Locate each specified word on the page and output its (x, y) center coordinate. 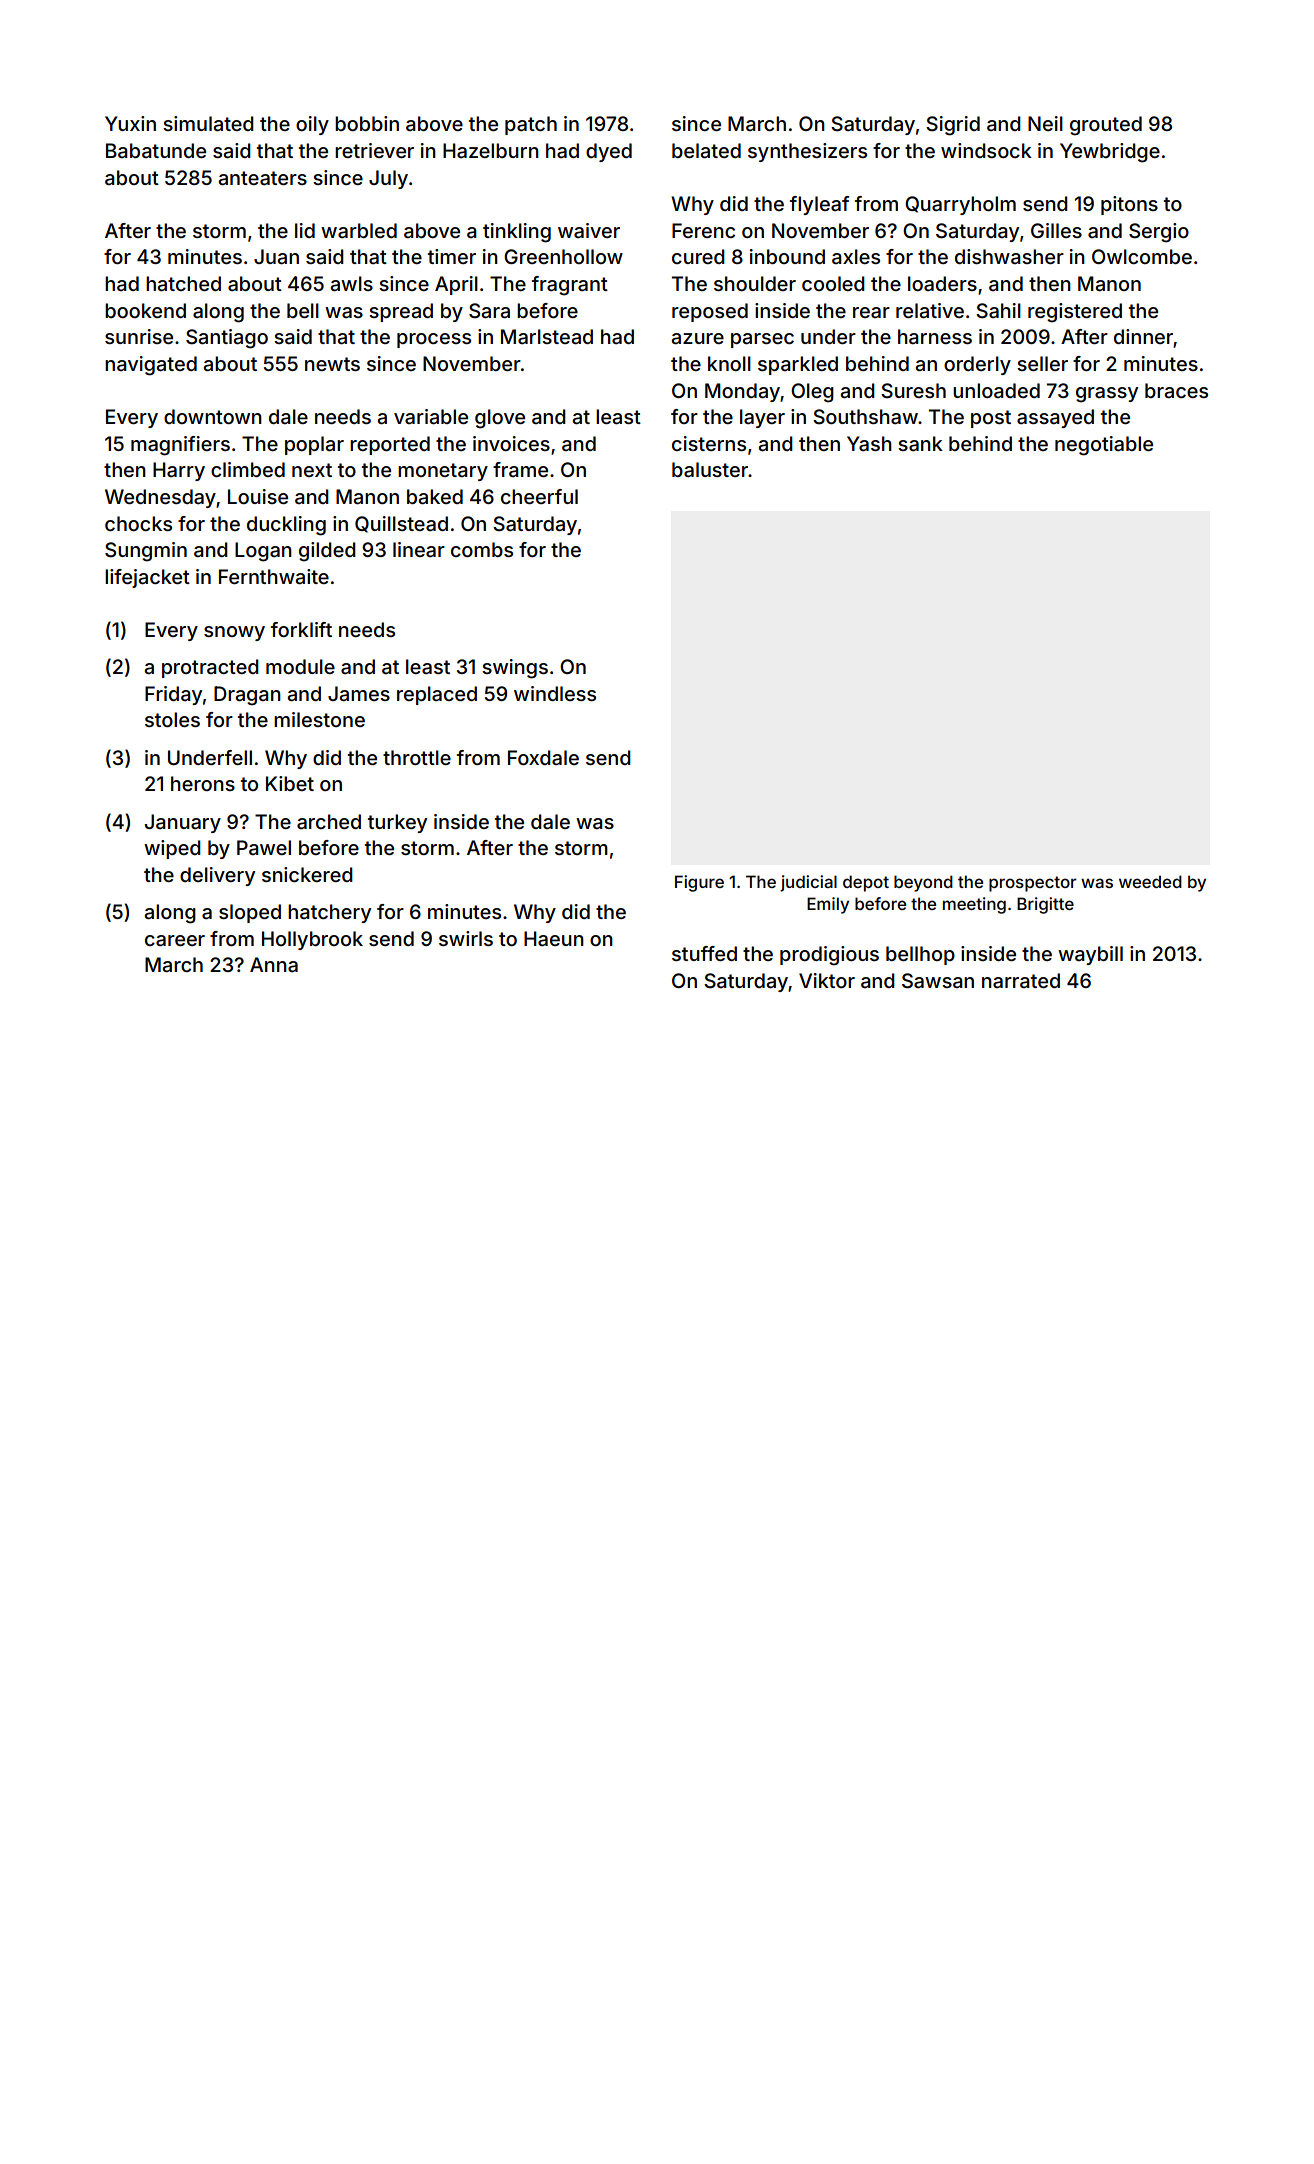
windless (555, 693)
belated (706, 151)
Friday (173, 695)
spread (401, 312)
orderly (977, 365)
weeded (1150, 881)
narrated (1021, 980)
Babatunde (156, 150)
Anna (274, 964)
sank (920, 443)
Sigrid (953, 126)
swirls (466, 938)
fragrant (570, 286)
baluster (710, 469)
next (312, 470)
